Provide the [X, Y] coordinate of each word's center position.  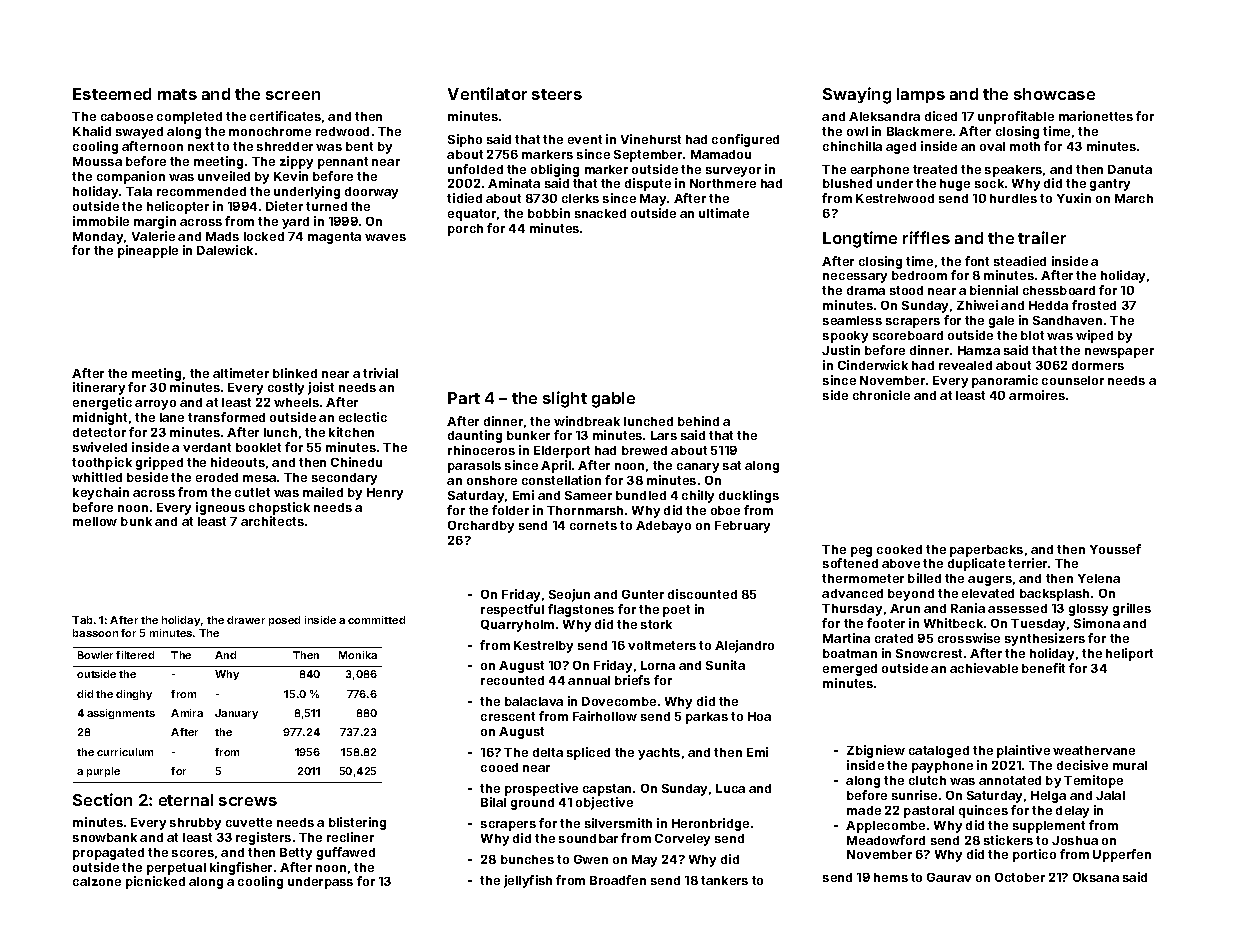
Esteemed [112, 94]
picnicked [155, 882]
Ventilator [487, 93]
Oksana [1096, 877]
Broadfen [618, 880]
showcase [1054, 94]
